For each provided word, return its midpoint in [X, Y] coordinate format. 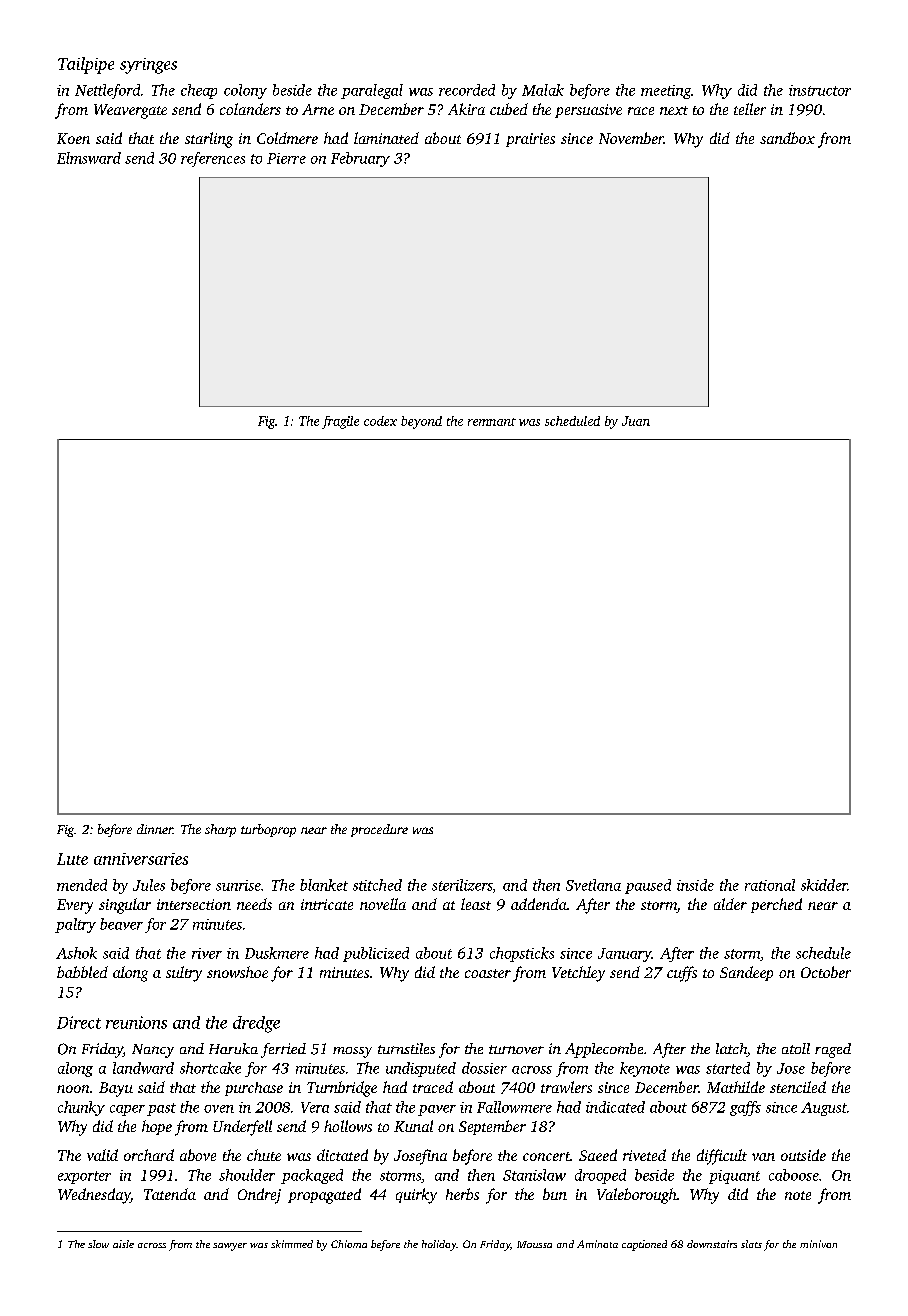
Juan [636, 421]
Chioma [349, 1244]
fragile [340, 422]
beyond [421, 422]
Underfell [242, 1128]
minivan [818, 1244]
